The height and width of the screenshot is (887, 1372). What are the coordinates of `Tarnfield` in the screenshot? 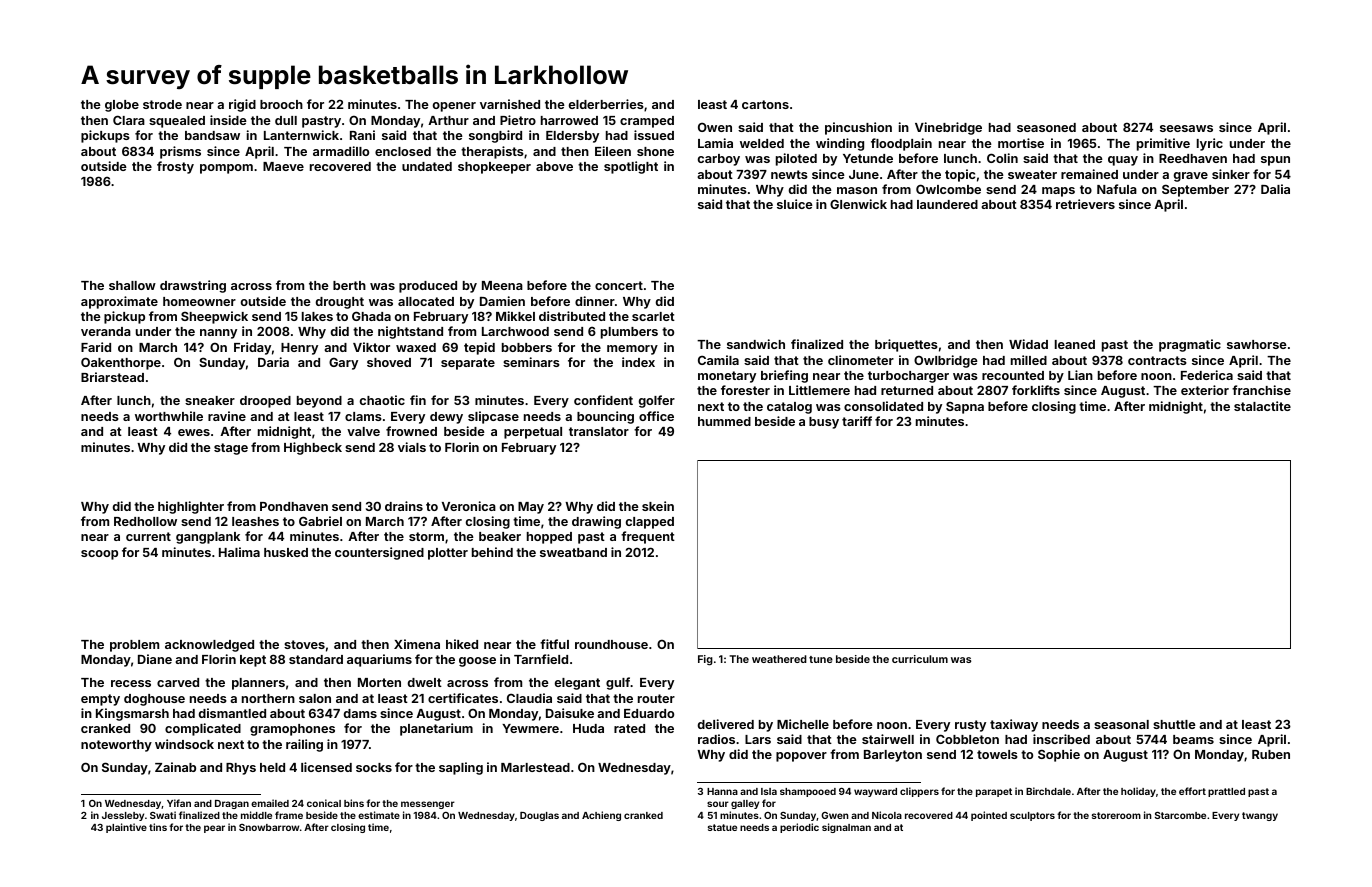 It's located at (541, 659).
